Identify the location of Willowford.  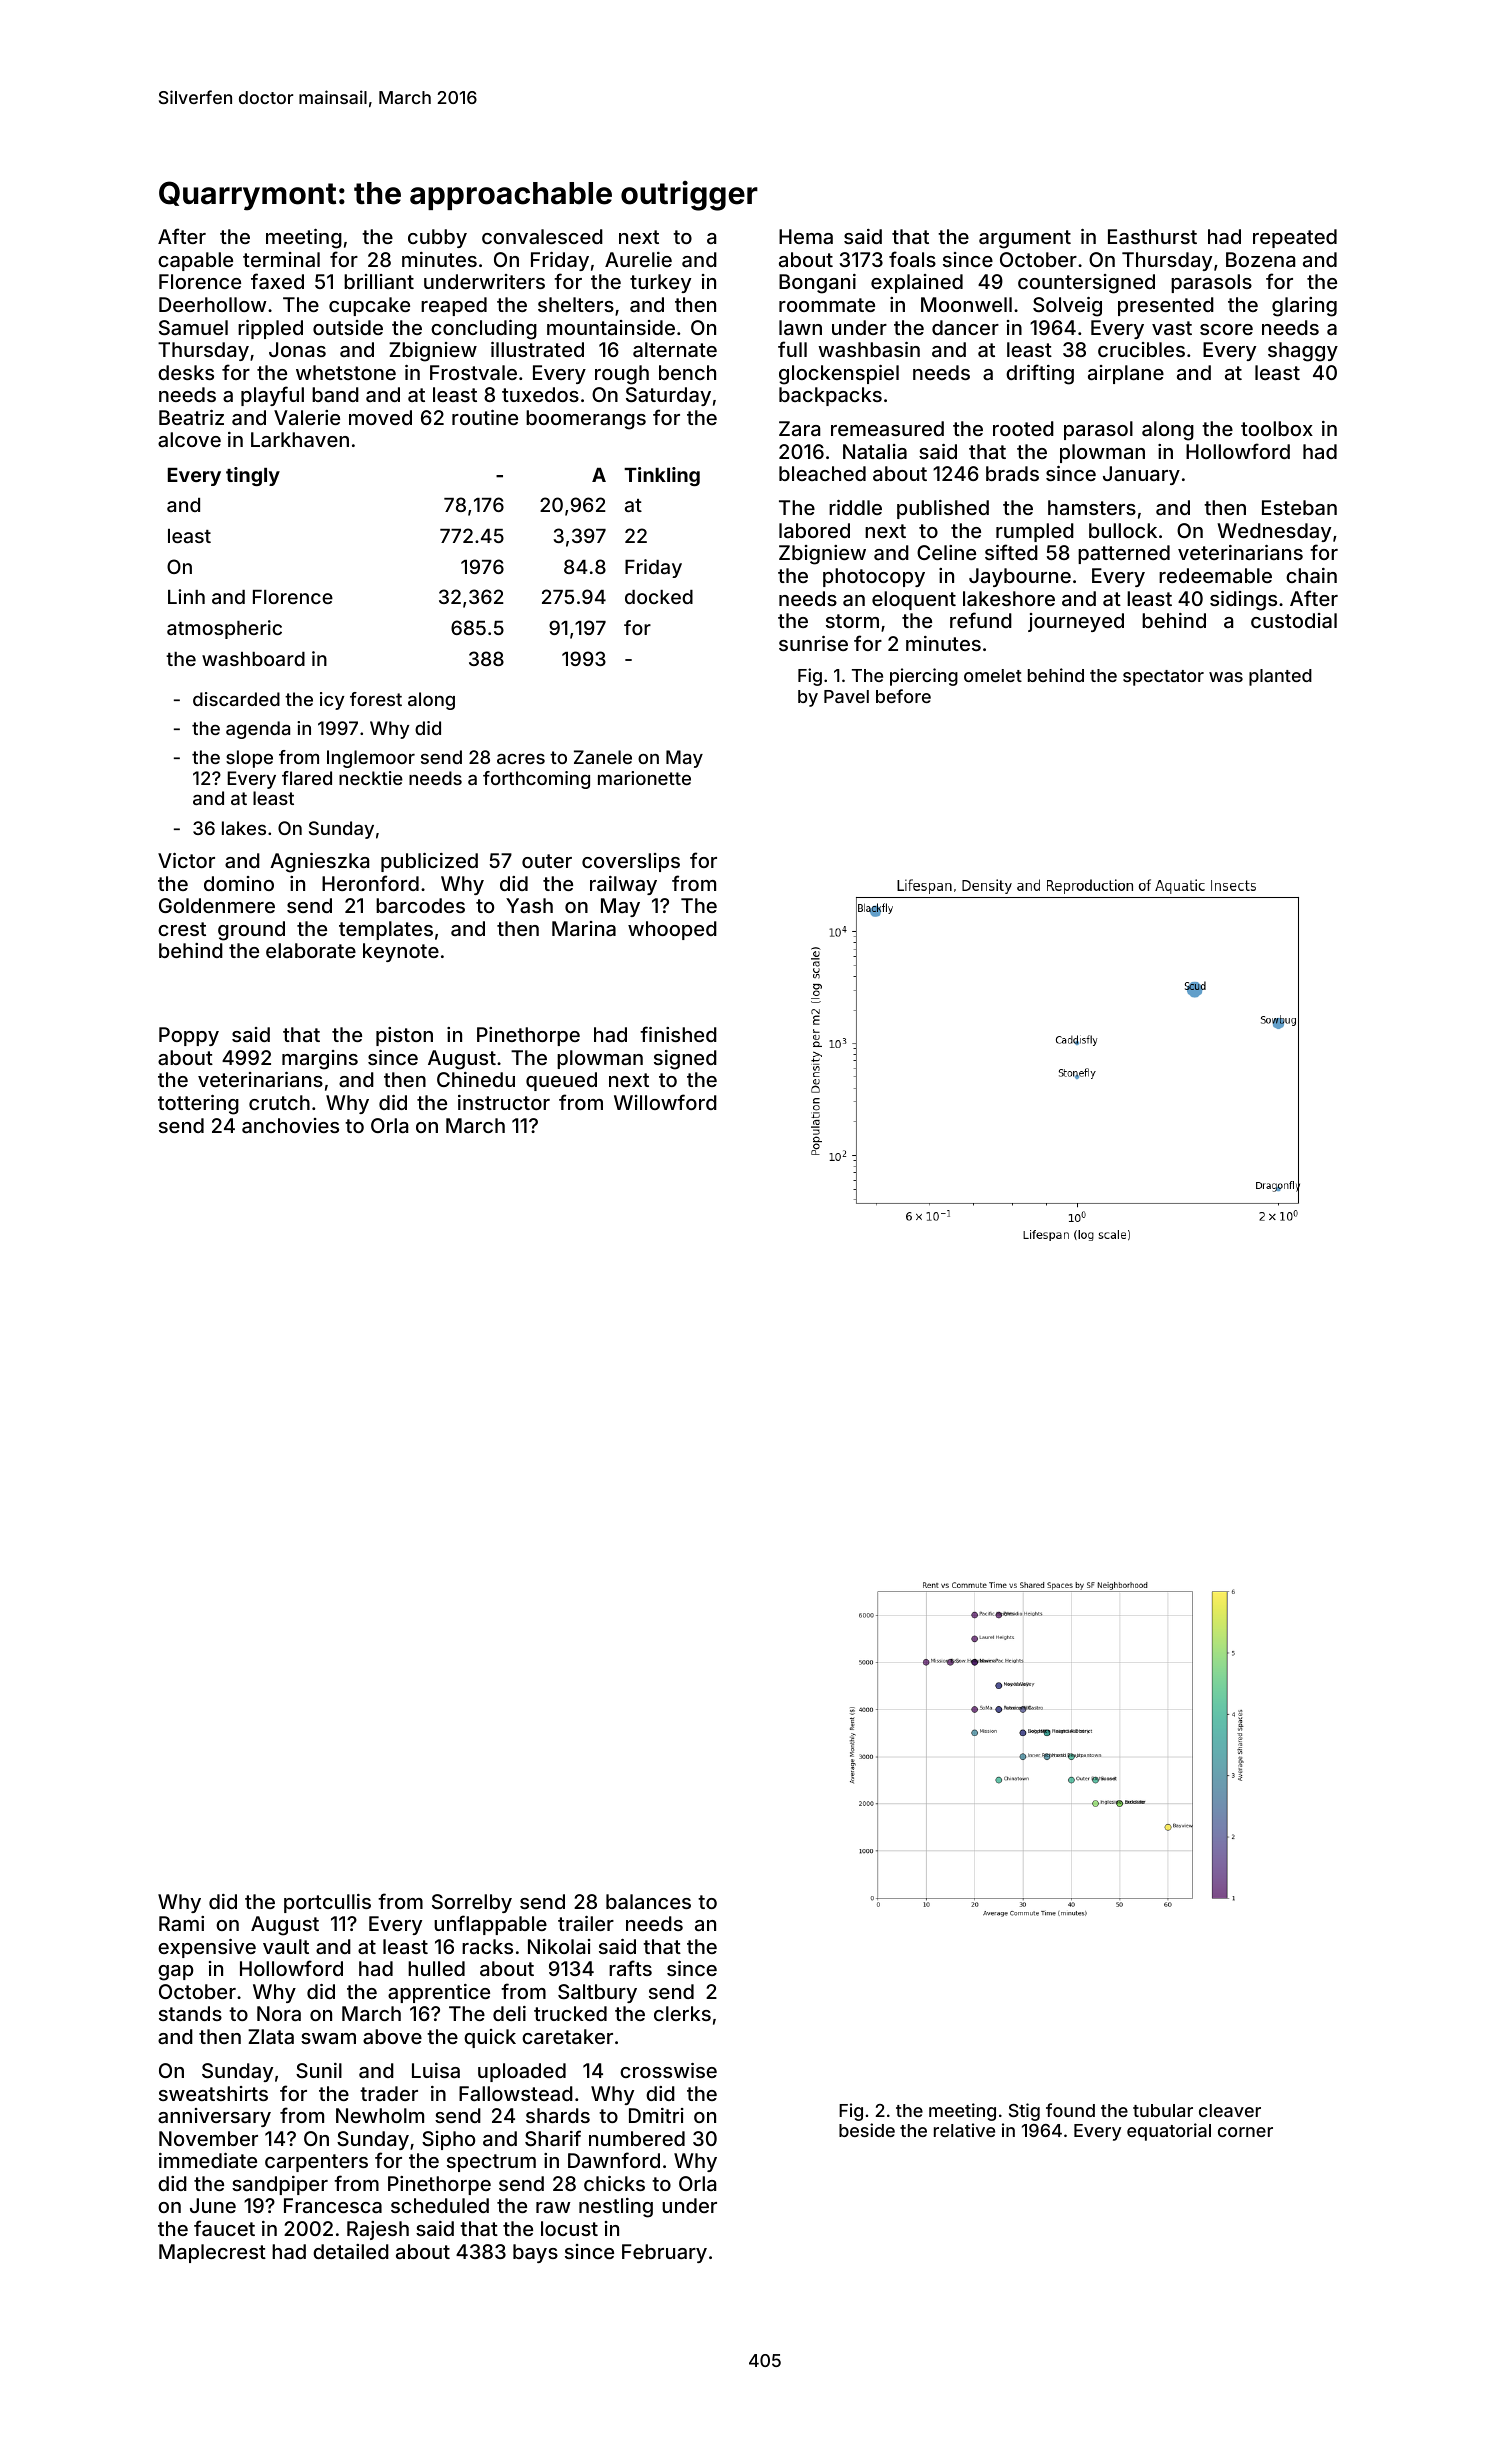
(665, 1102).
